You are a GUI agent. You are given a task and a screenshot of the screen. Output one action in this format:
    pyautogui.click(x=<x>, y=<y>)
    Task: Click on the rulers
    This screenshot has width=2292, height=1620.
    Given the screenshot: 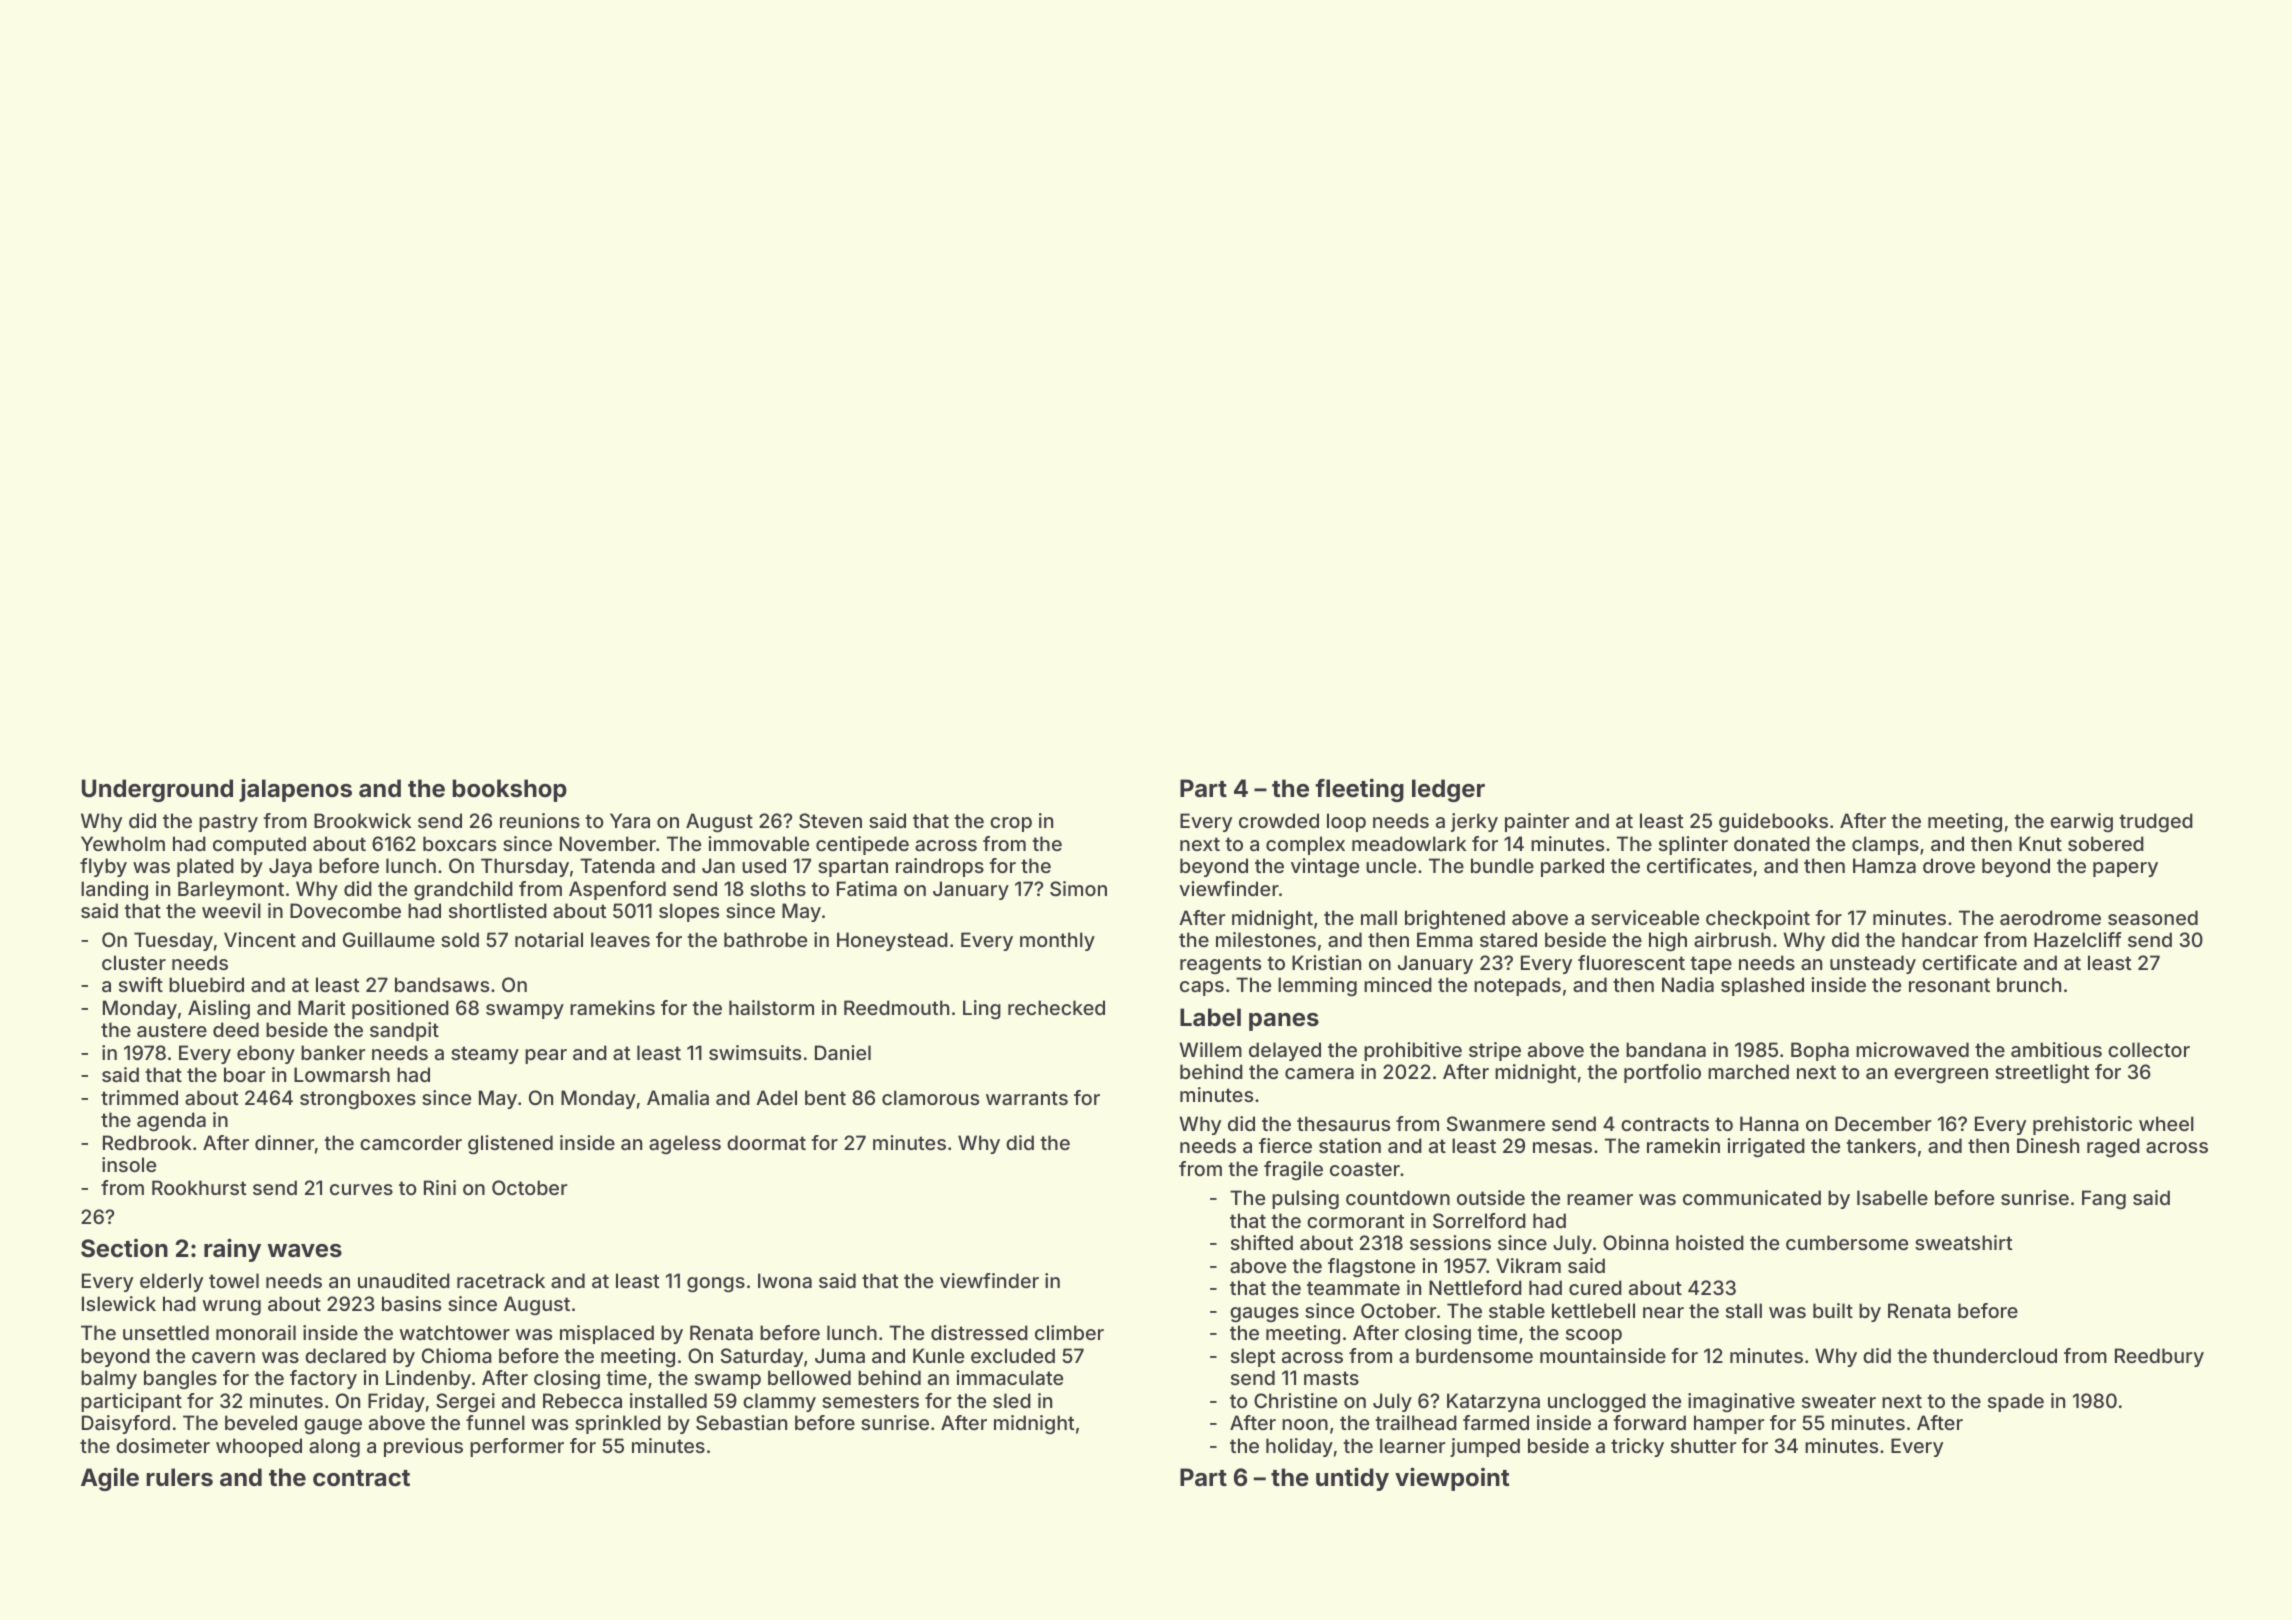 What is the action you would take?
    pyautogui.click(x=179, y=1477)
